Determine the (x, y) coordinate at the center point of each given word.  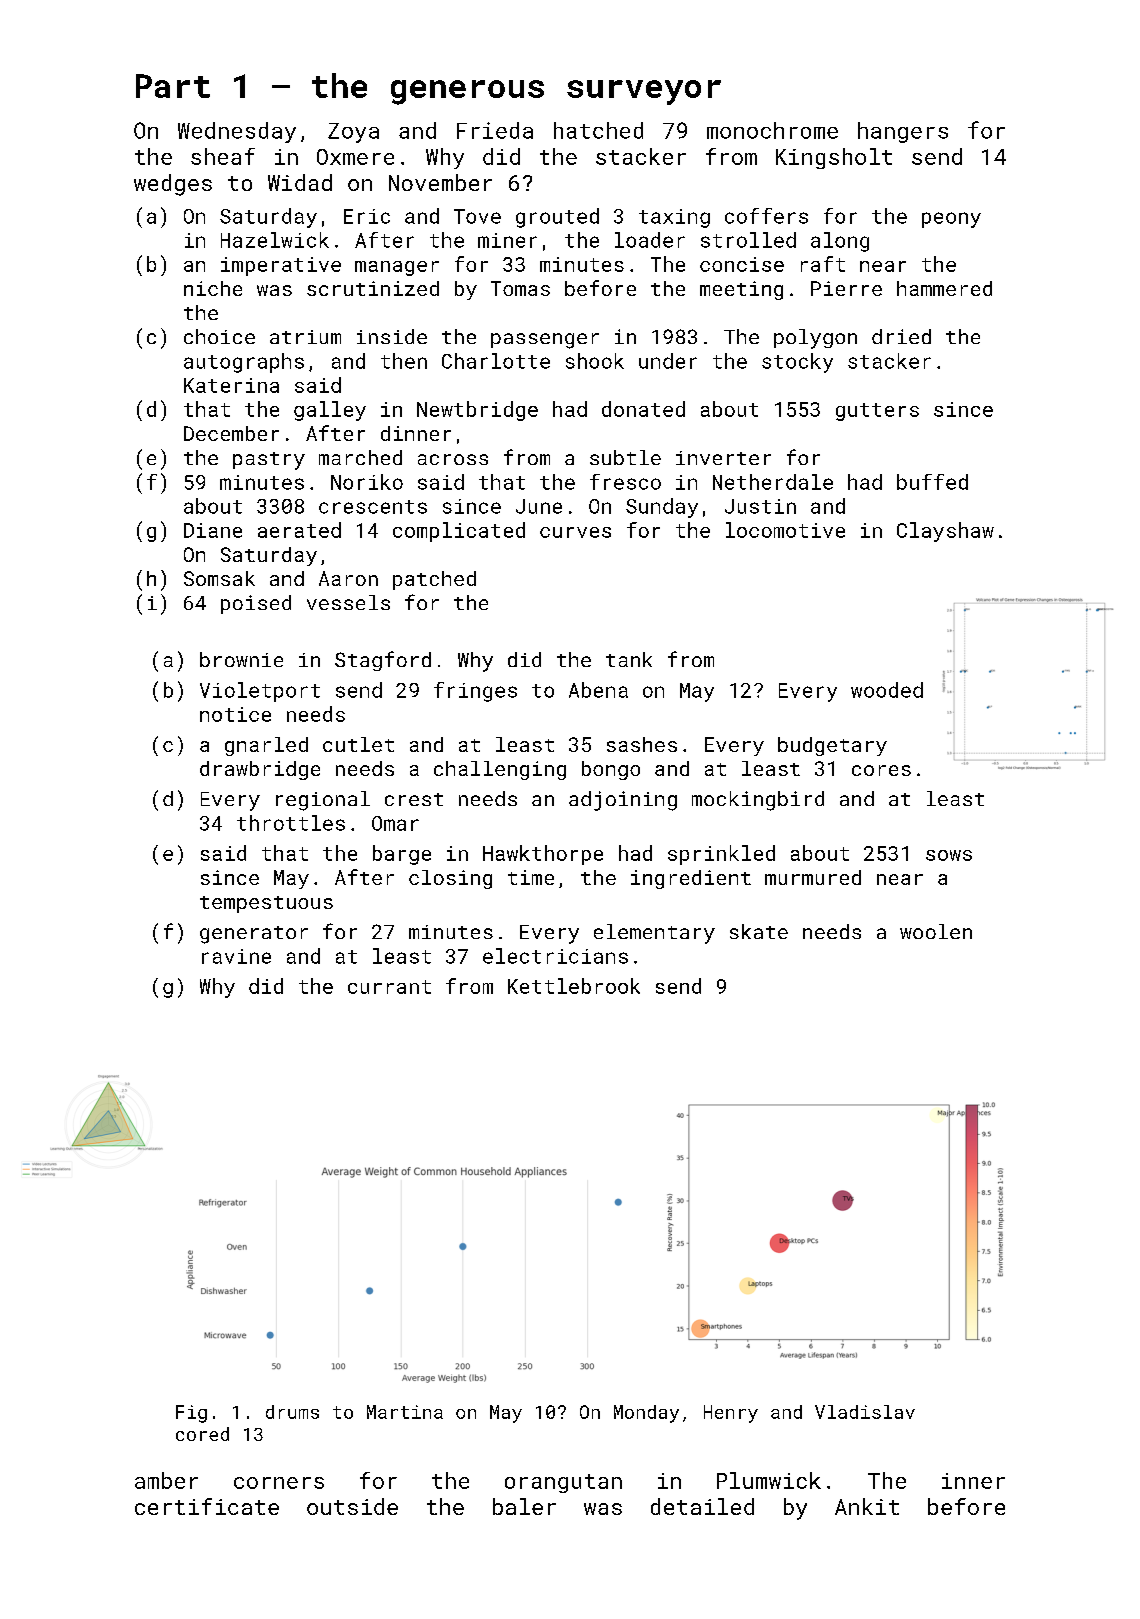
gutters (877, 412)
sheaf (223, 156)
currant (389, 987)
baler (524, 1506)
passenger (545, 341)
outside (352, 1506)
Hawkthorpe (543, 855)
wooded (887, 690)
